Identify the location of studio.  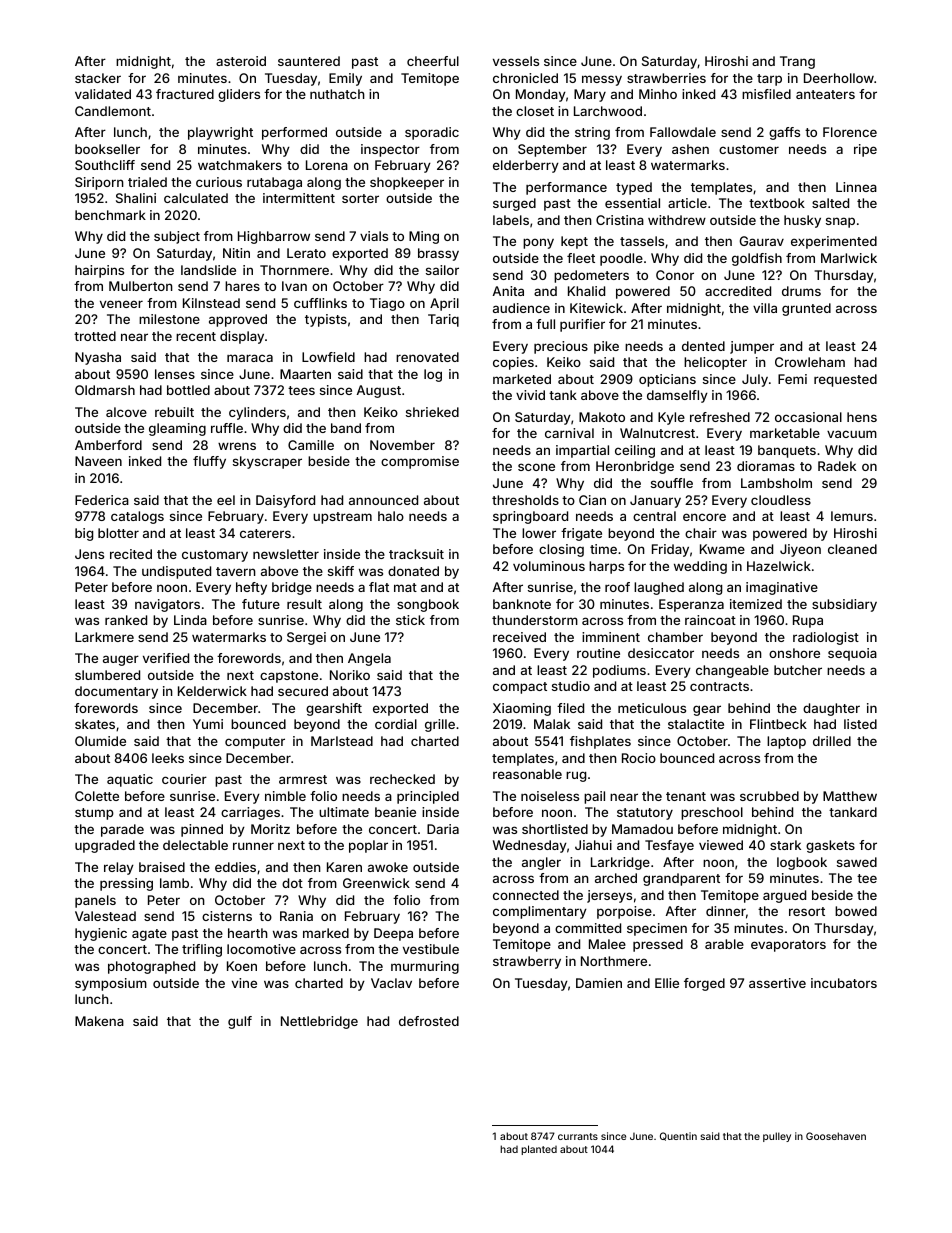
(571, 686).
